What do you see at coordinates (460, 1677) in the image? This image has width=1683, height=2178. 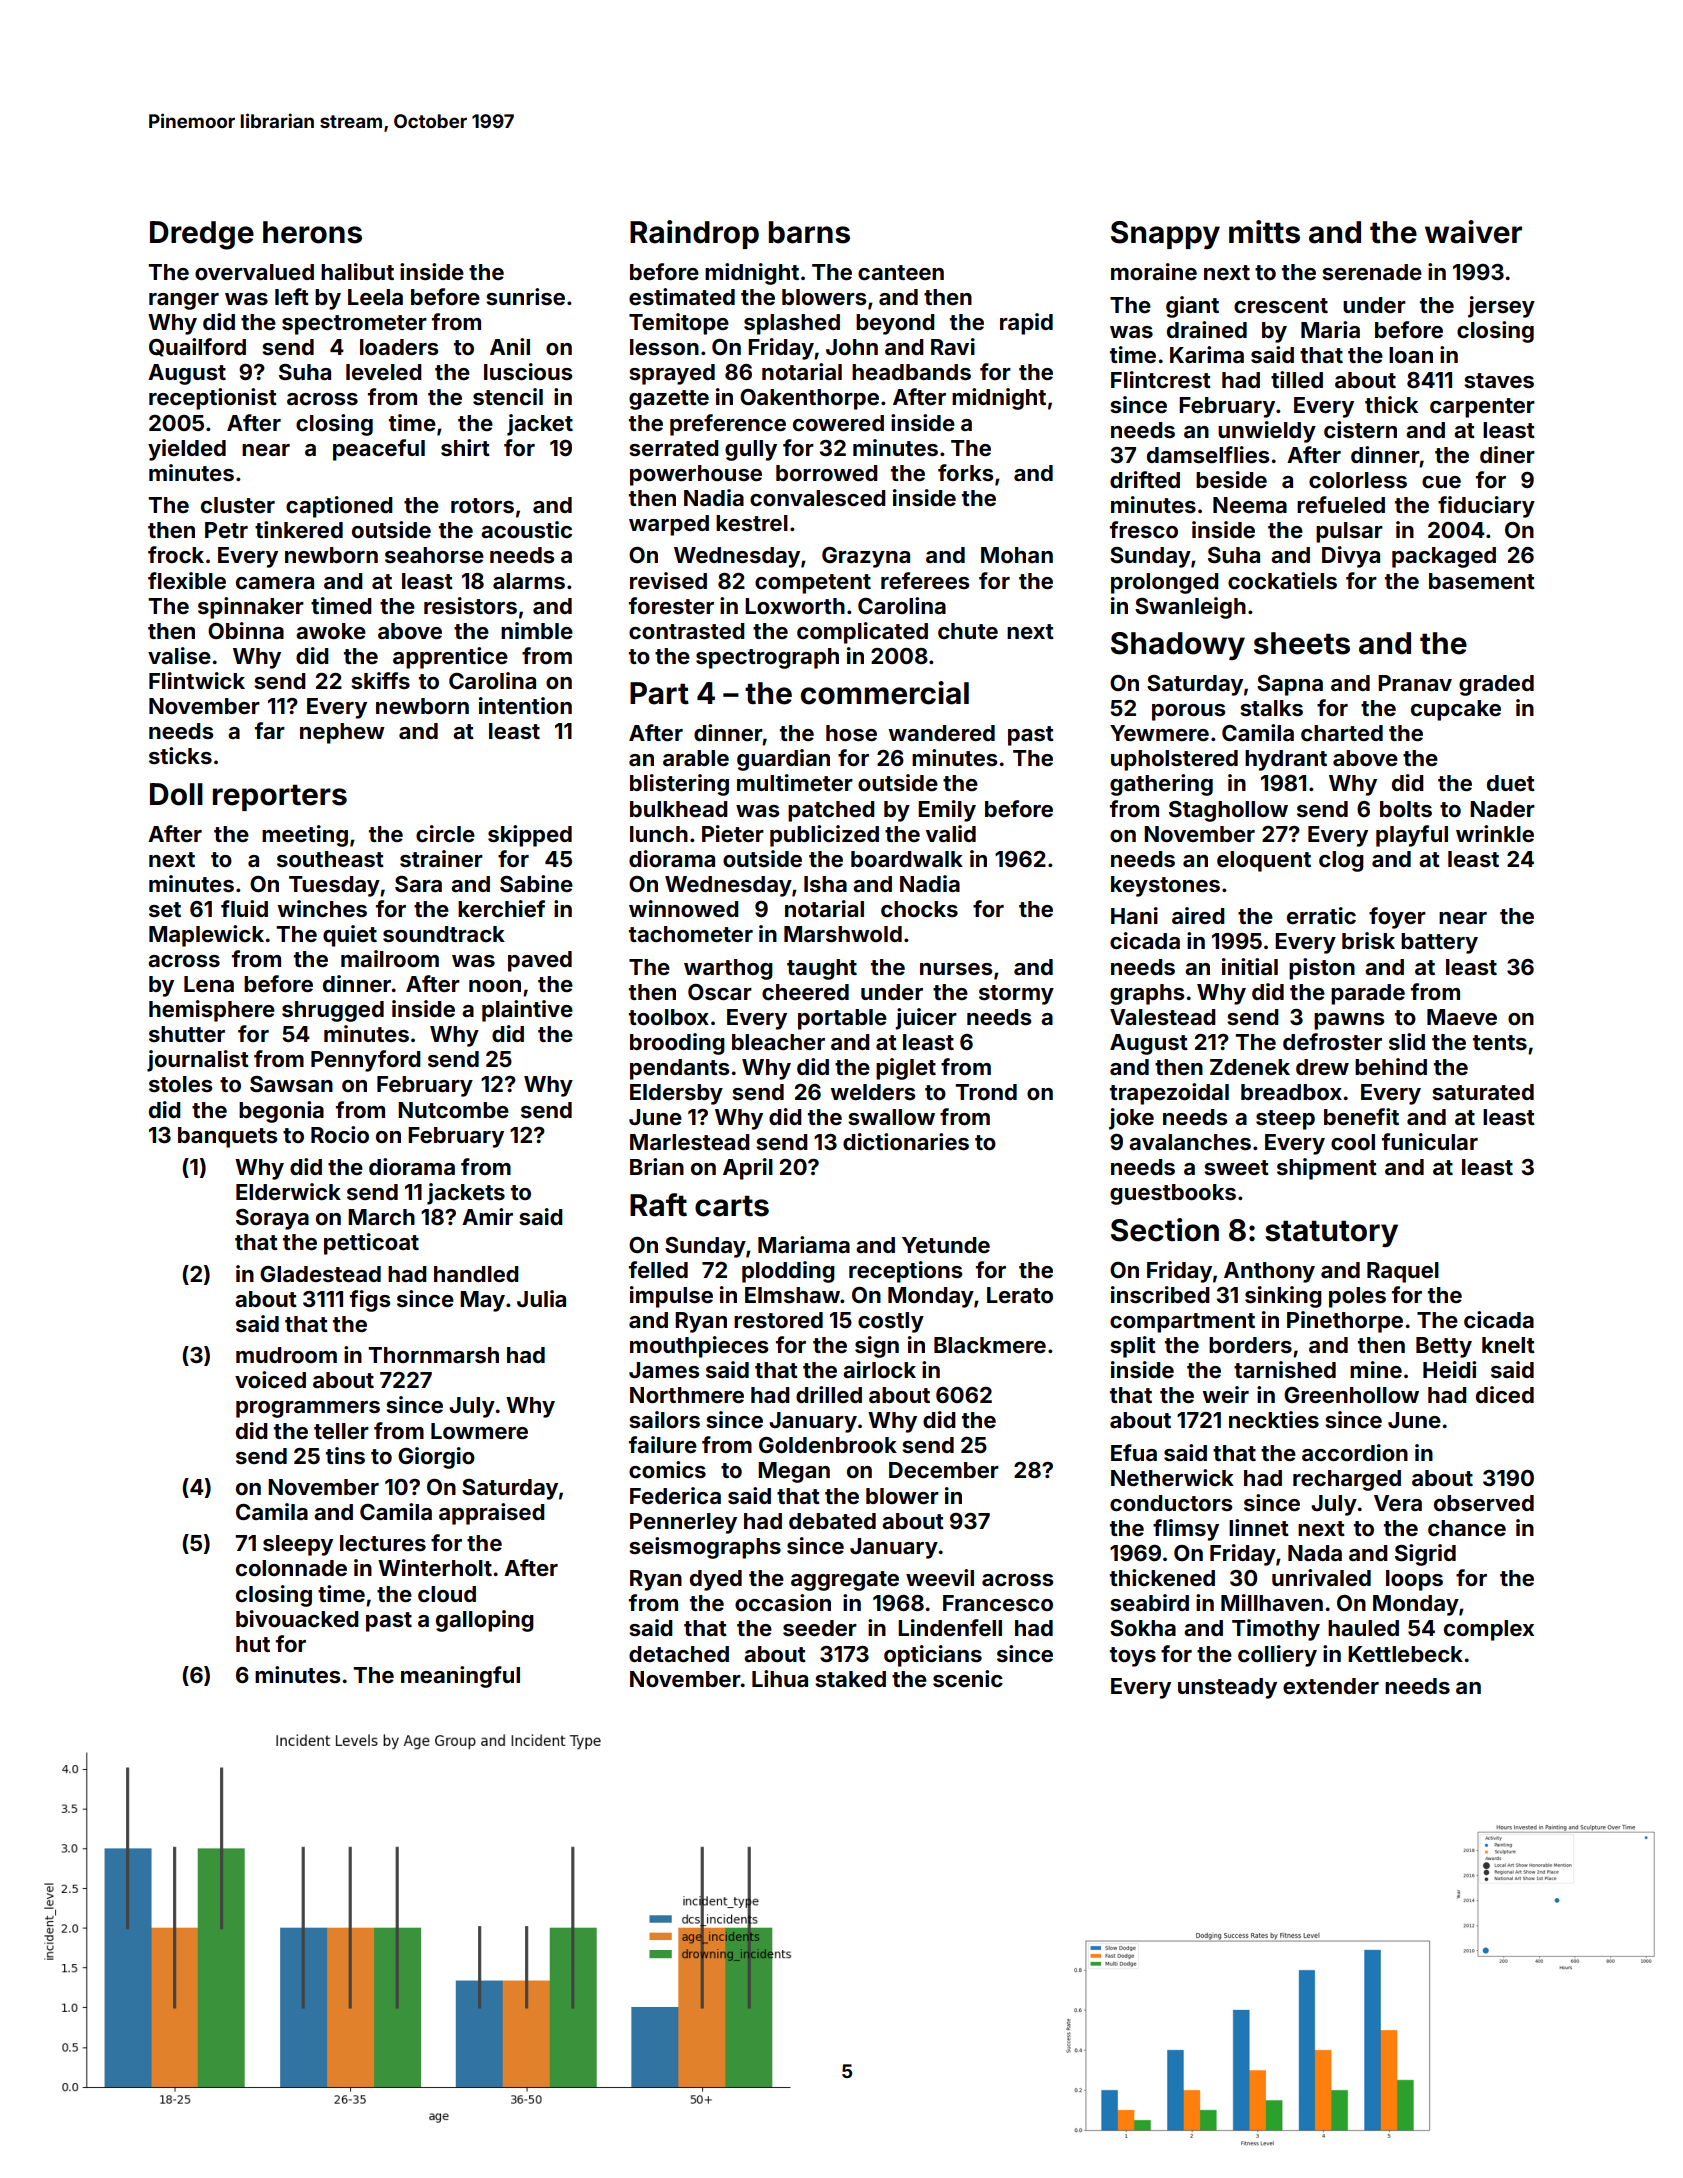 I see `meaningful` at bounding box center [460, 1677].
